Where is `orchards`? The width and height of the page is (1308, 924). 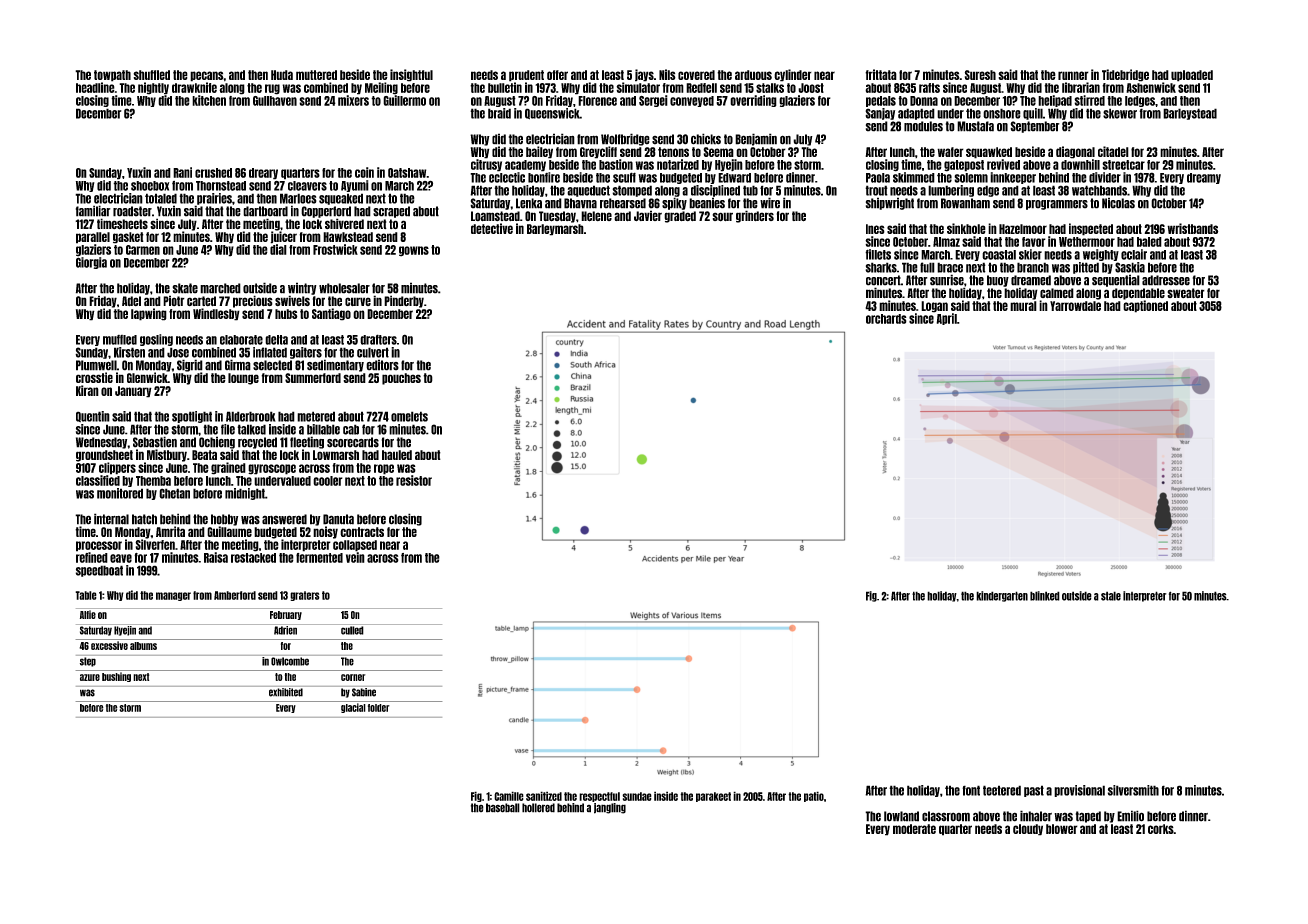 orchards is located at coordinates (886, 319).
